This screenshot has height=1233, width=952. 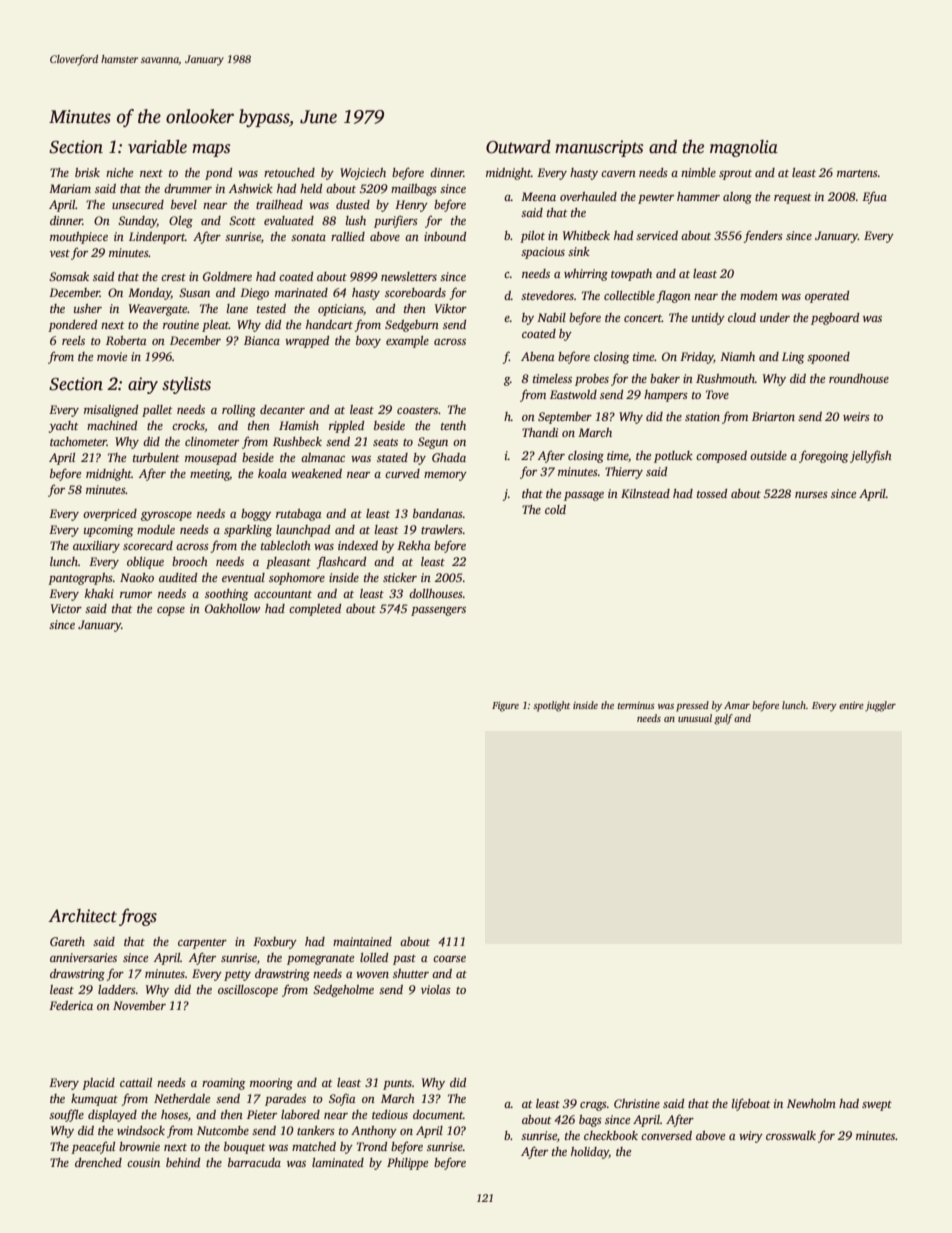 I want to click on Efua, so click(x=874, y=197).
